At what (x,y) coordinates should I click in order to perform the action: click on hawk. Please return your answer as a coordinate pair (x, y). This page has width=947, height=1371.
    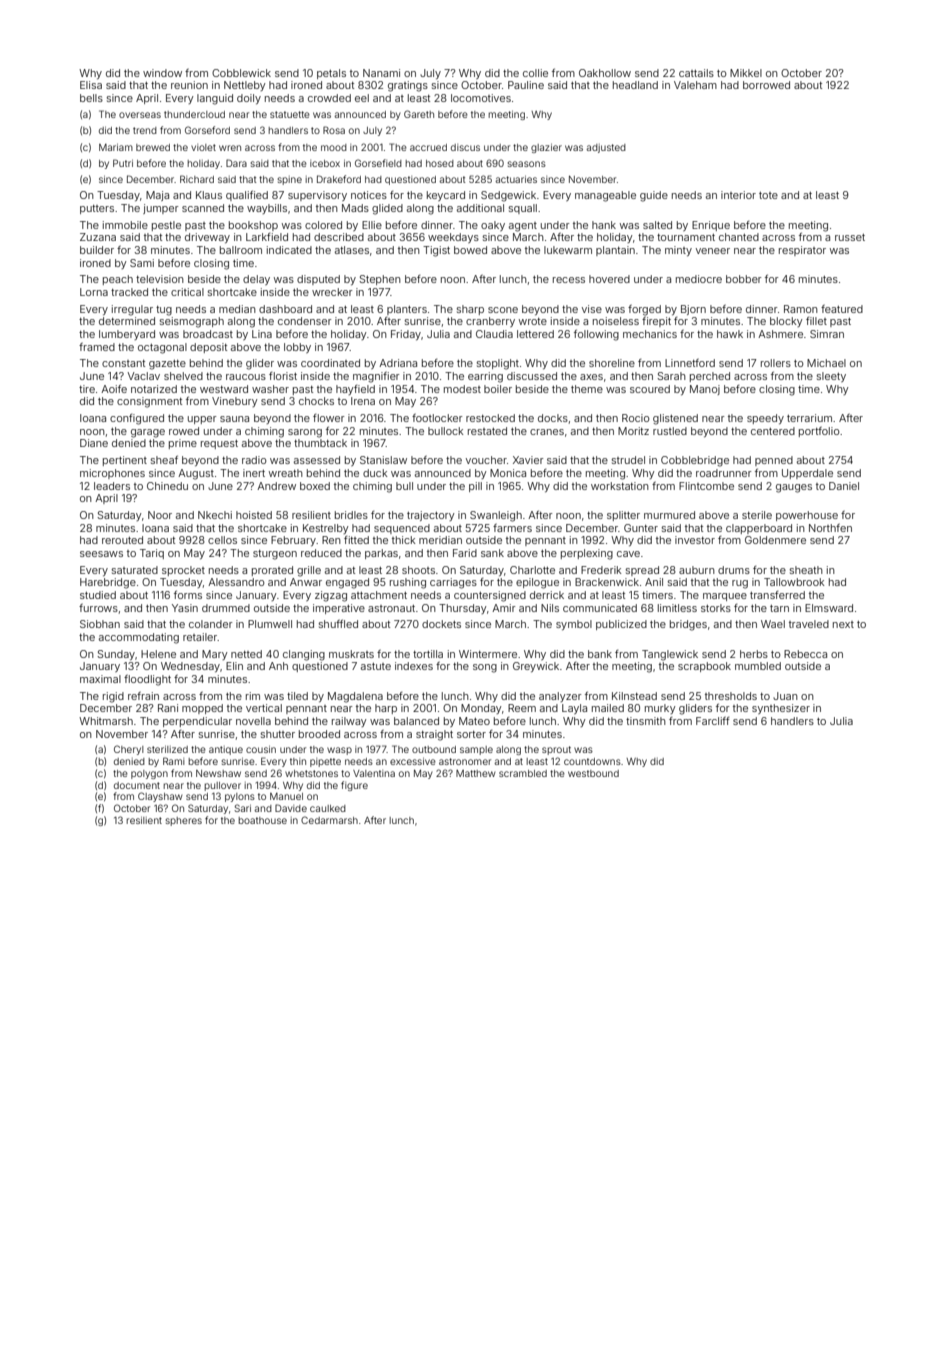
    Looking at the image, I should click on (730, 334).
